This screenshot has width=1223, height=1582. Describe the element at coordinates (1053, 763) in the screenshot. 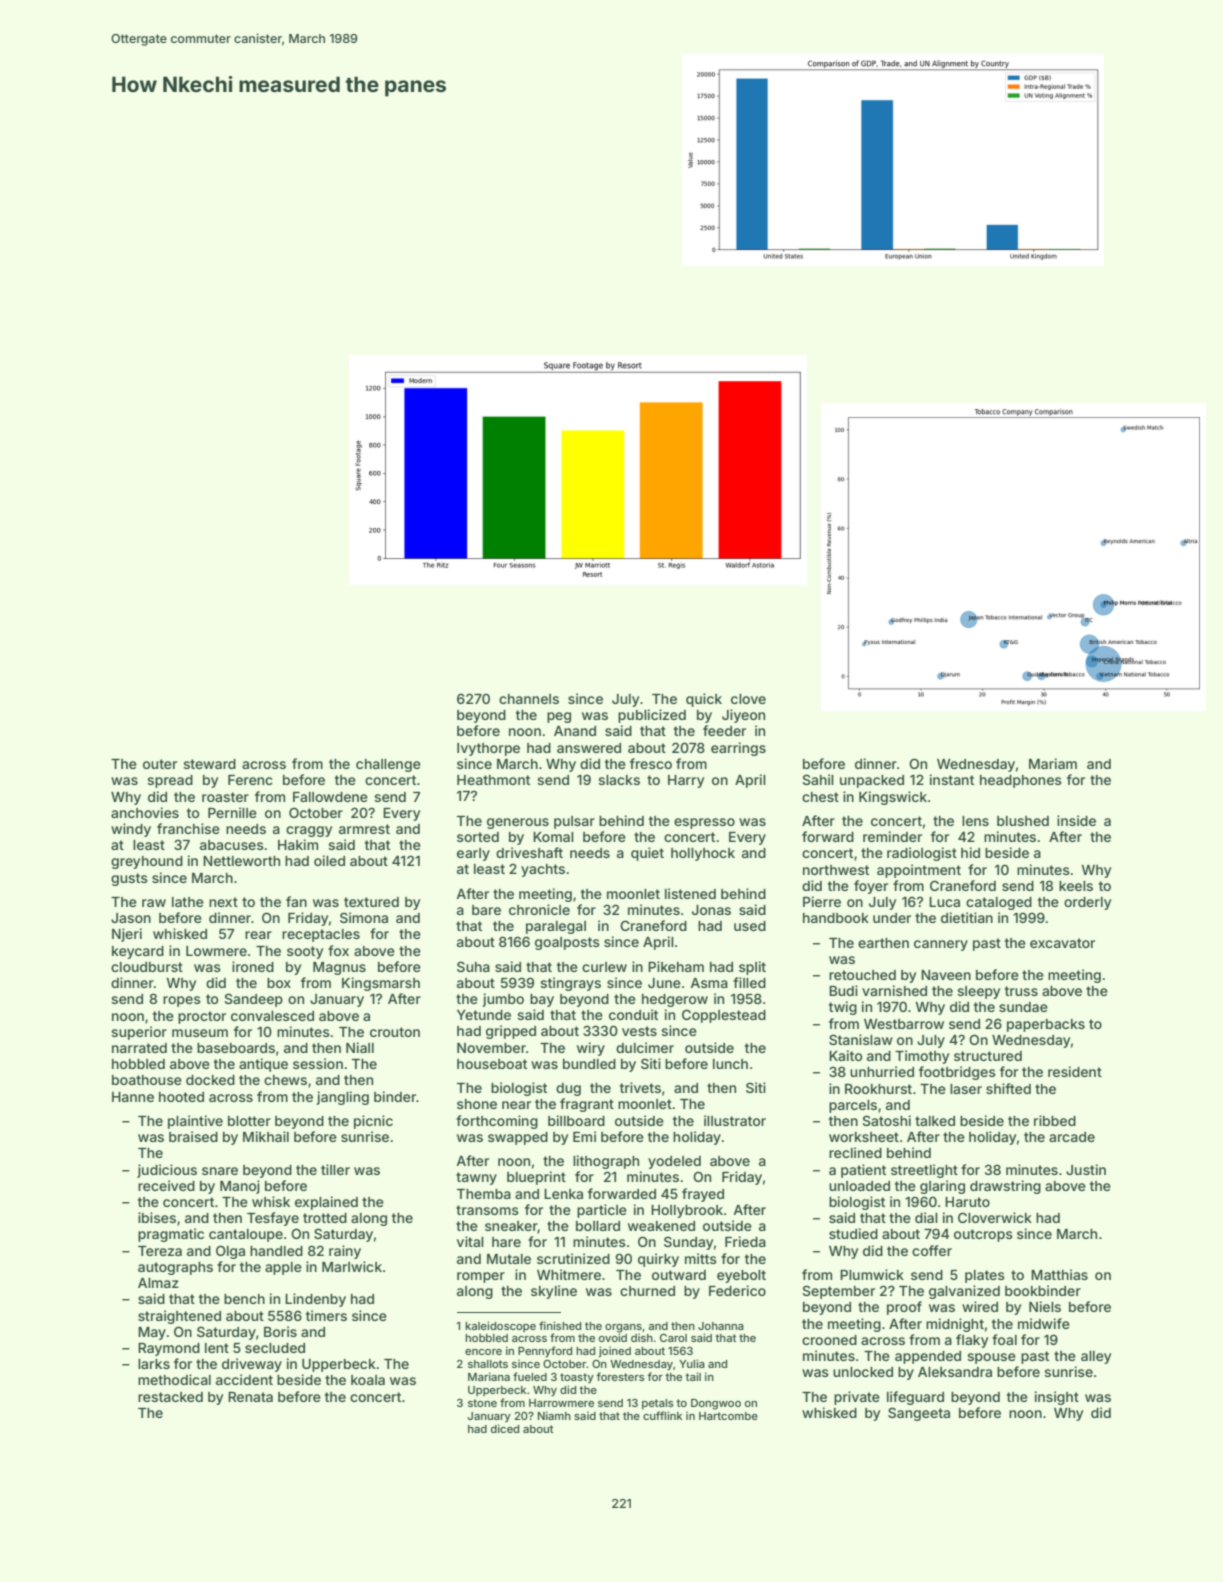

I see `Mariam` at that location.
